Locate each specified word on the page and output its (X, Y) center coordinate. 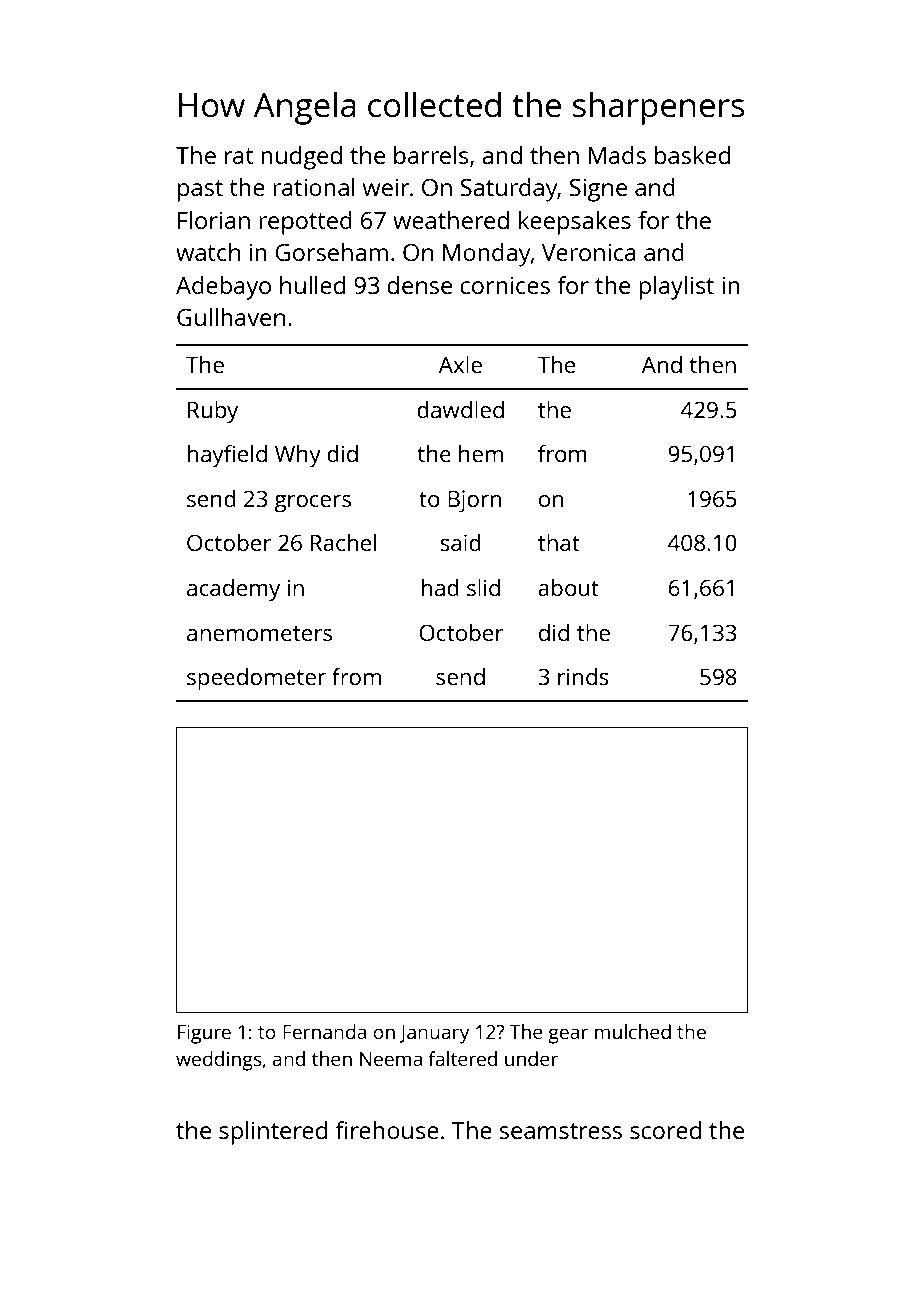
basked (692, 155)
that (559, 542)
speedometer (256, 679)
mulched (633, 1031)
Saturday (509, 190)
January (434, 1034)
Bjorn (474, 501)
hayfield (227, 456)
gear (568, 1036)
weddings (219, 1061)
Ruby (213, 412)
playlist (676, 288)
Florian (214, 220)
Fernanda (324, 1031)
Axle (460, 364)
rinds (583, 676)
